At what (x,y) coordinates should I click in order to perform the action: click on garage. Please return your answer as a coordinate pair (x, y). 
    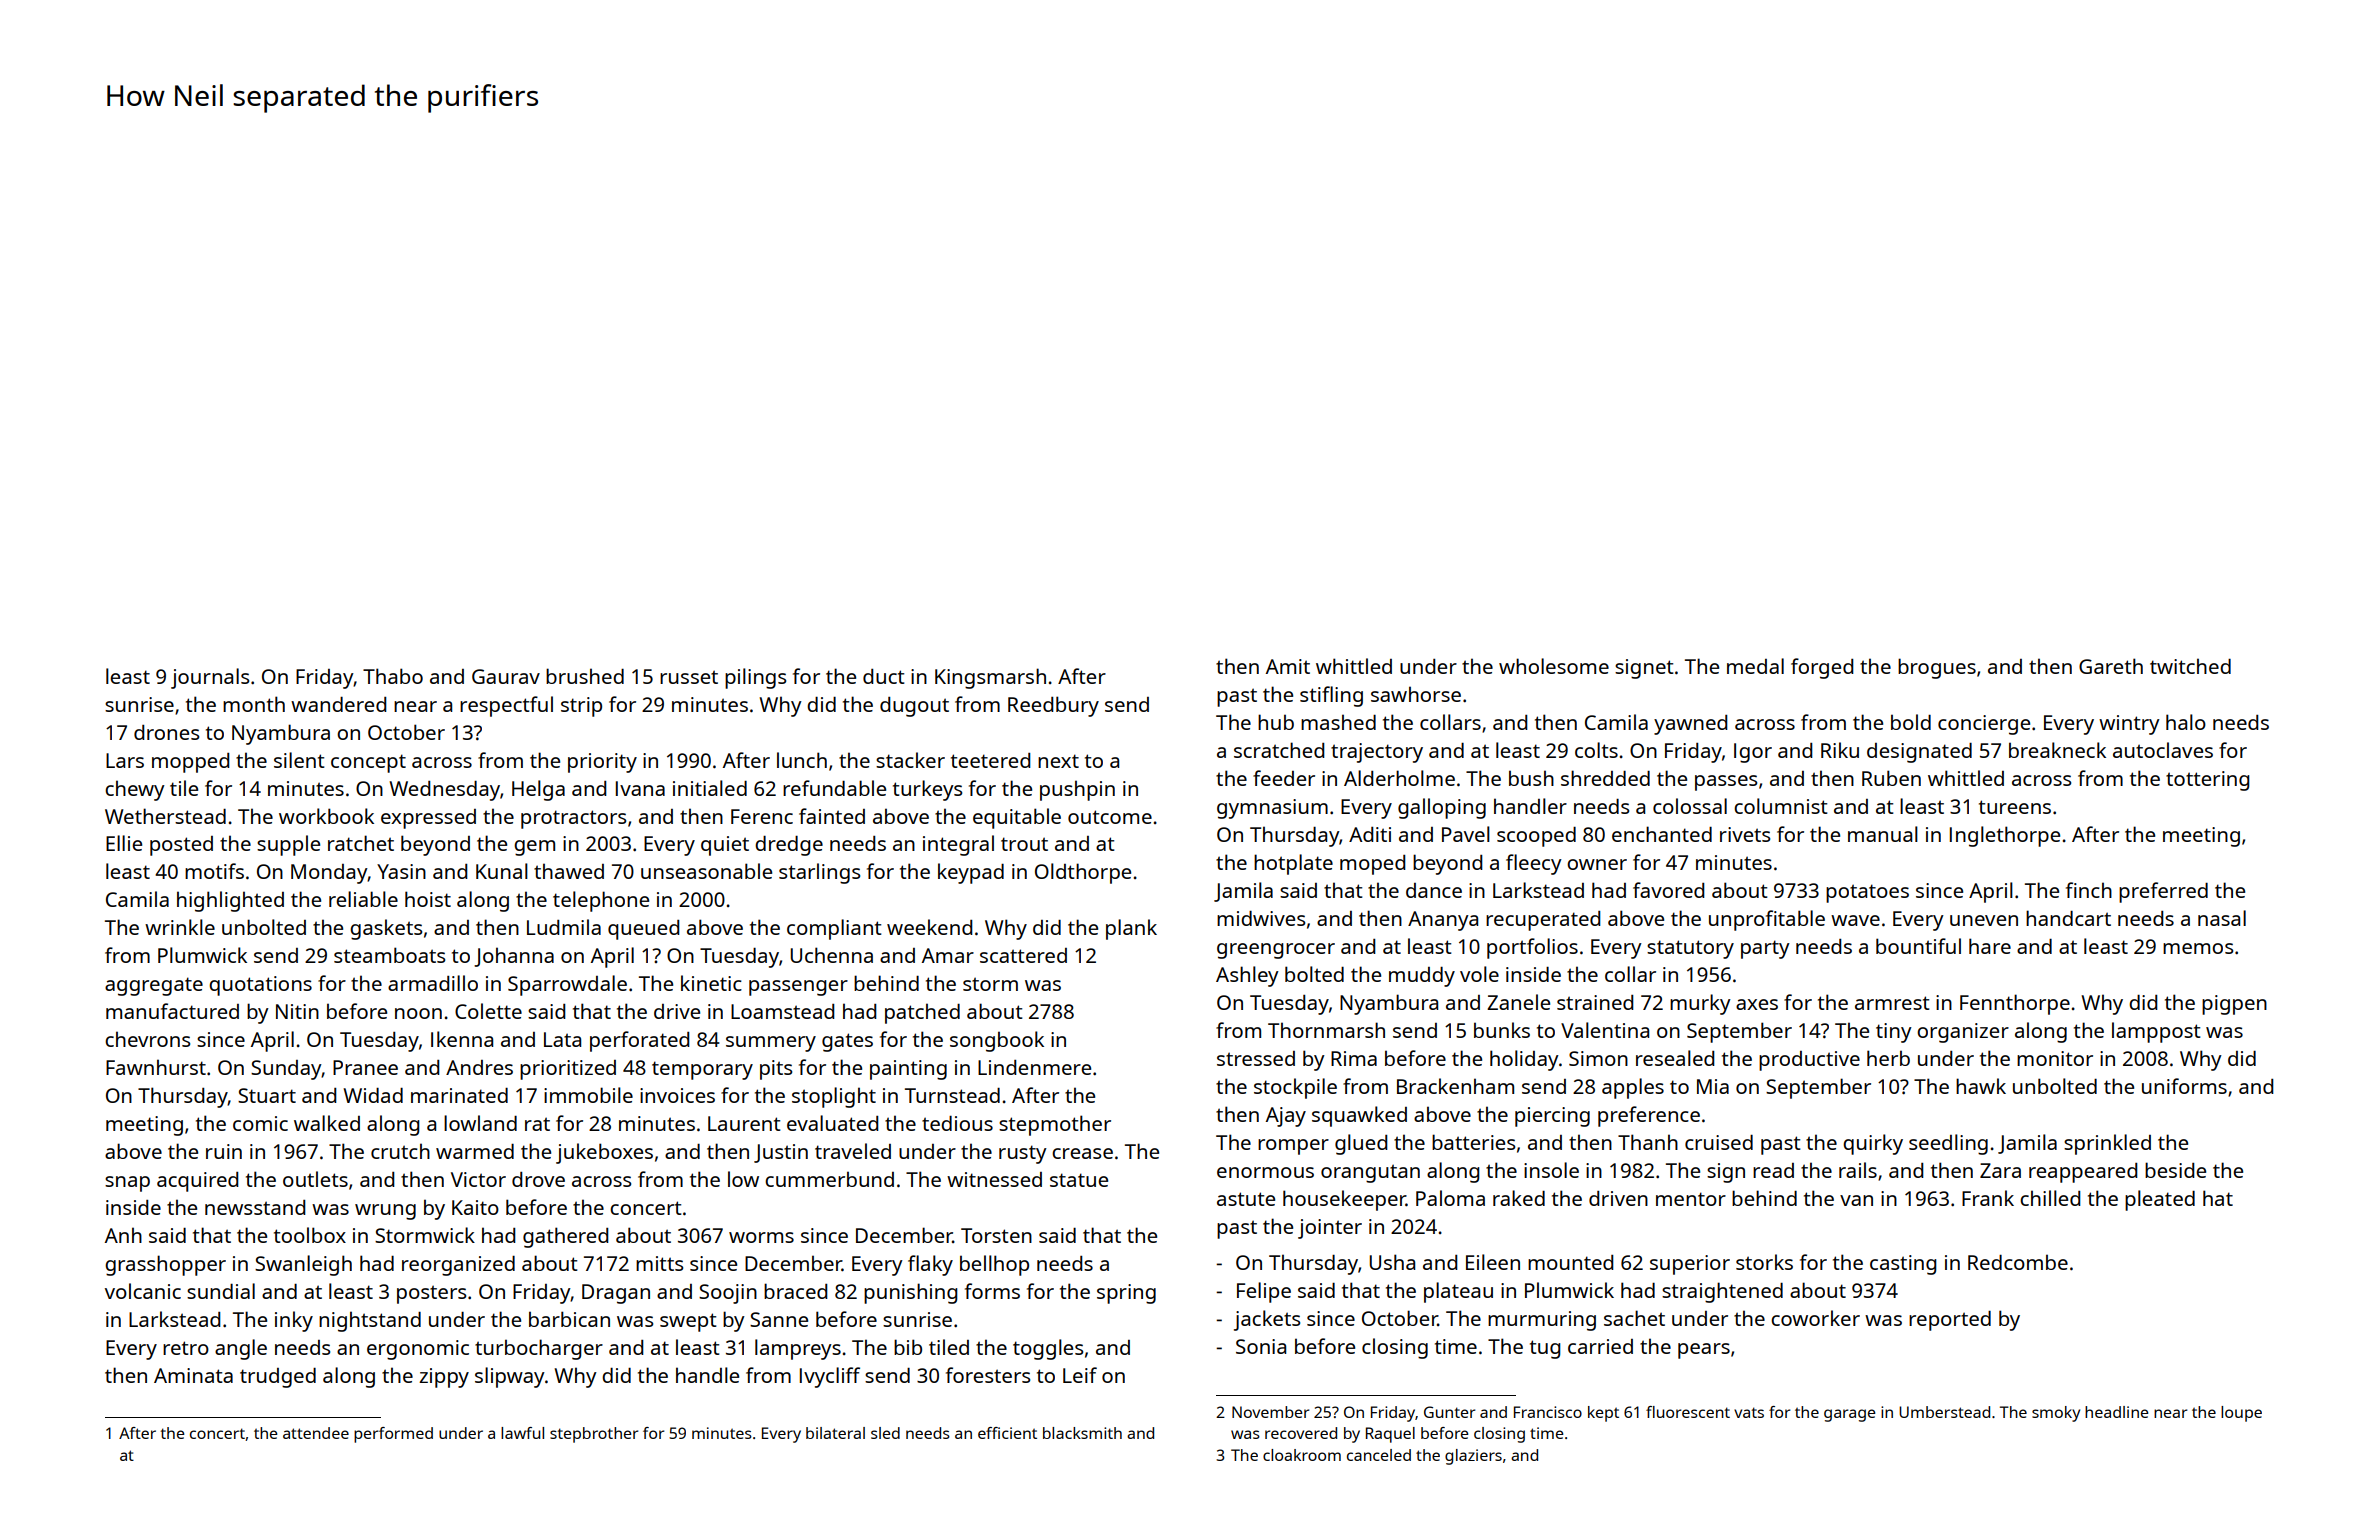
    Looking at the image, I should click on (1850, 1415).
